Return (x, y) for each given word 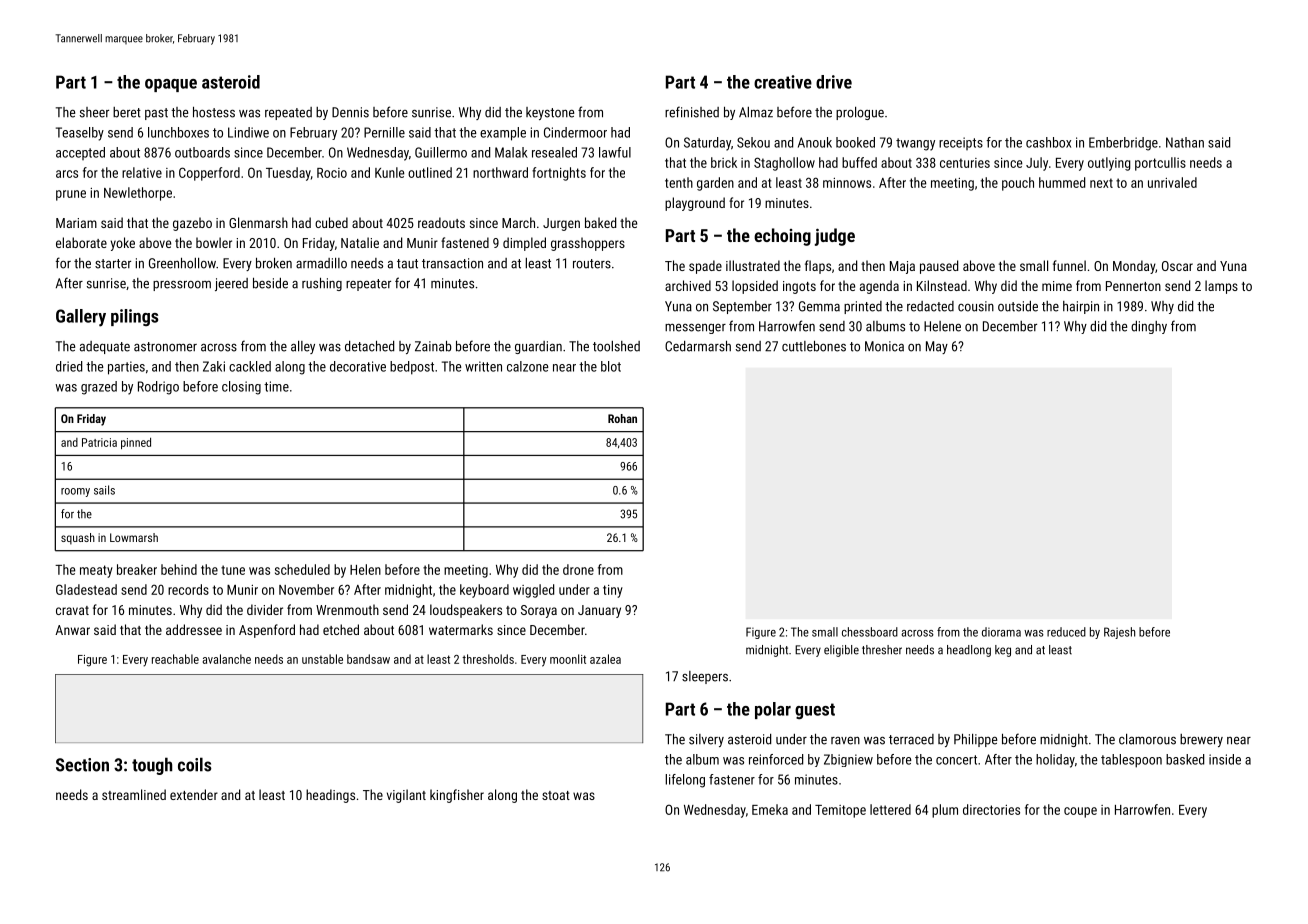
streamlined (134, 794)
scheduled (302, 569)
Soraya (539, 611)
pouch (1018, 184)
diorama (1001, 632)
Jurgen (561, 224)
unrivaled (1172, 182)
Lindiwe (248, 132)
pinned (136, 443)
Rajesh (1119, 633)
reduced (1066, 632)
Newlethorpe (138, 194)
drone (578, 569)
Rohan (622, 418)
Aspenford (267, 631)
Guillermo (441, 152)
